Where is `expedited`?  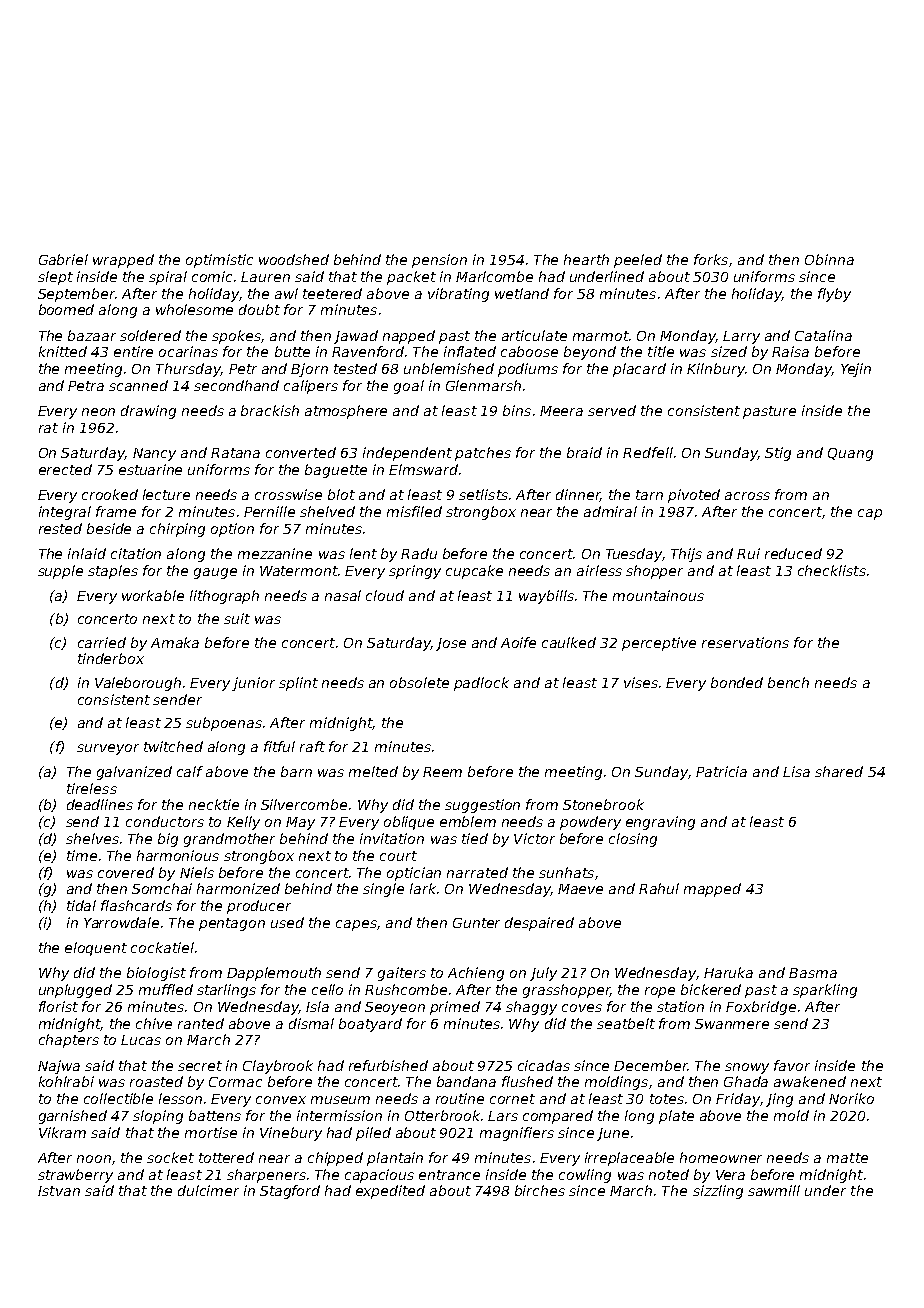
expedited is located at coordinates (390, 1192).
